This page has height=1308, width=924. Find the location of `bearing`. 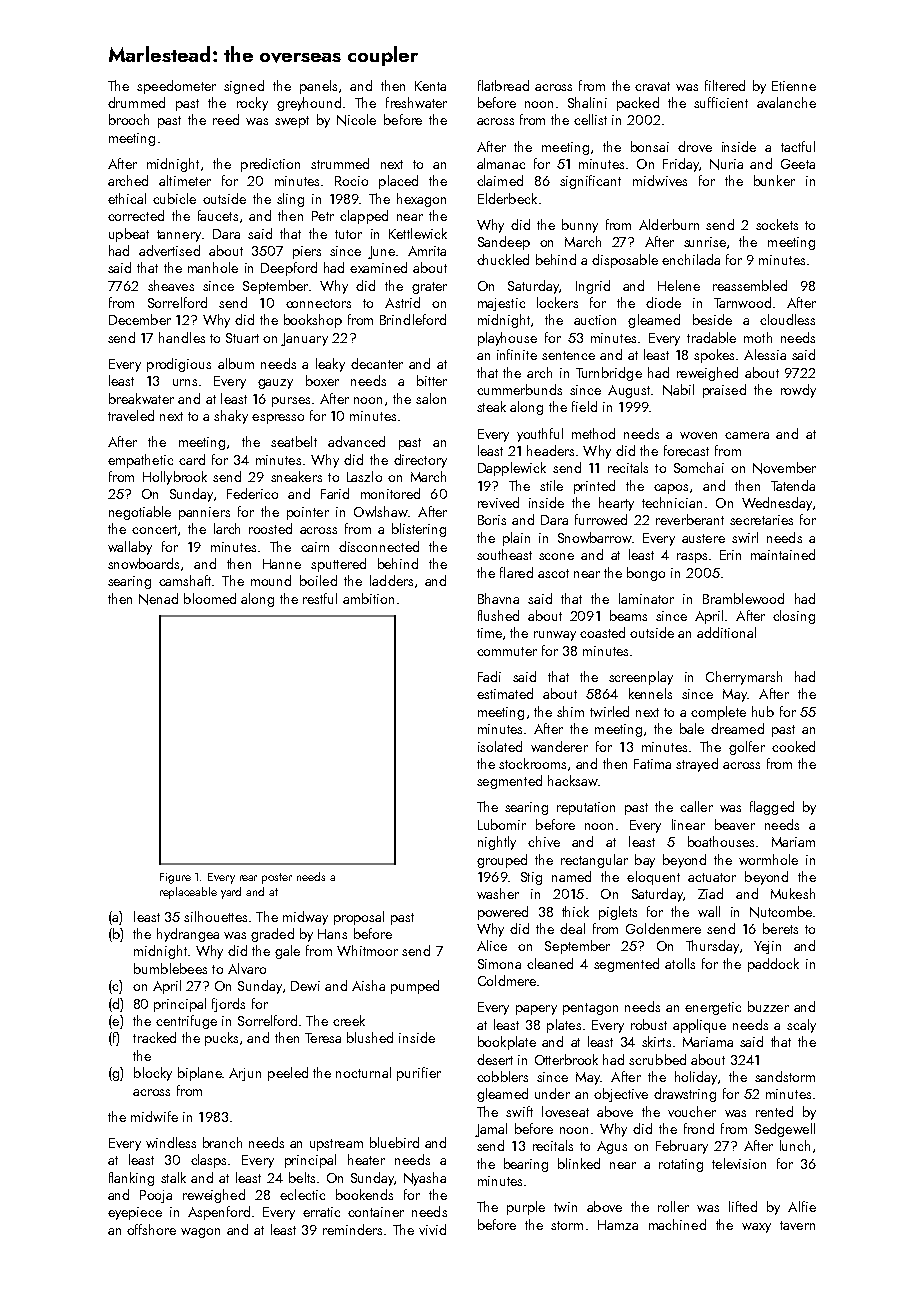

bearing is located at coordinates (526, 1165).
